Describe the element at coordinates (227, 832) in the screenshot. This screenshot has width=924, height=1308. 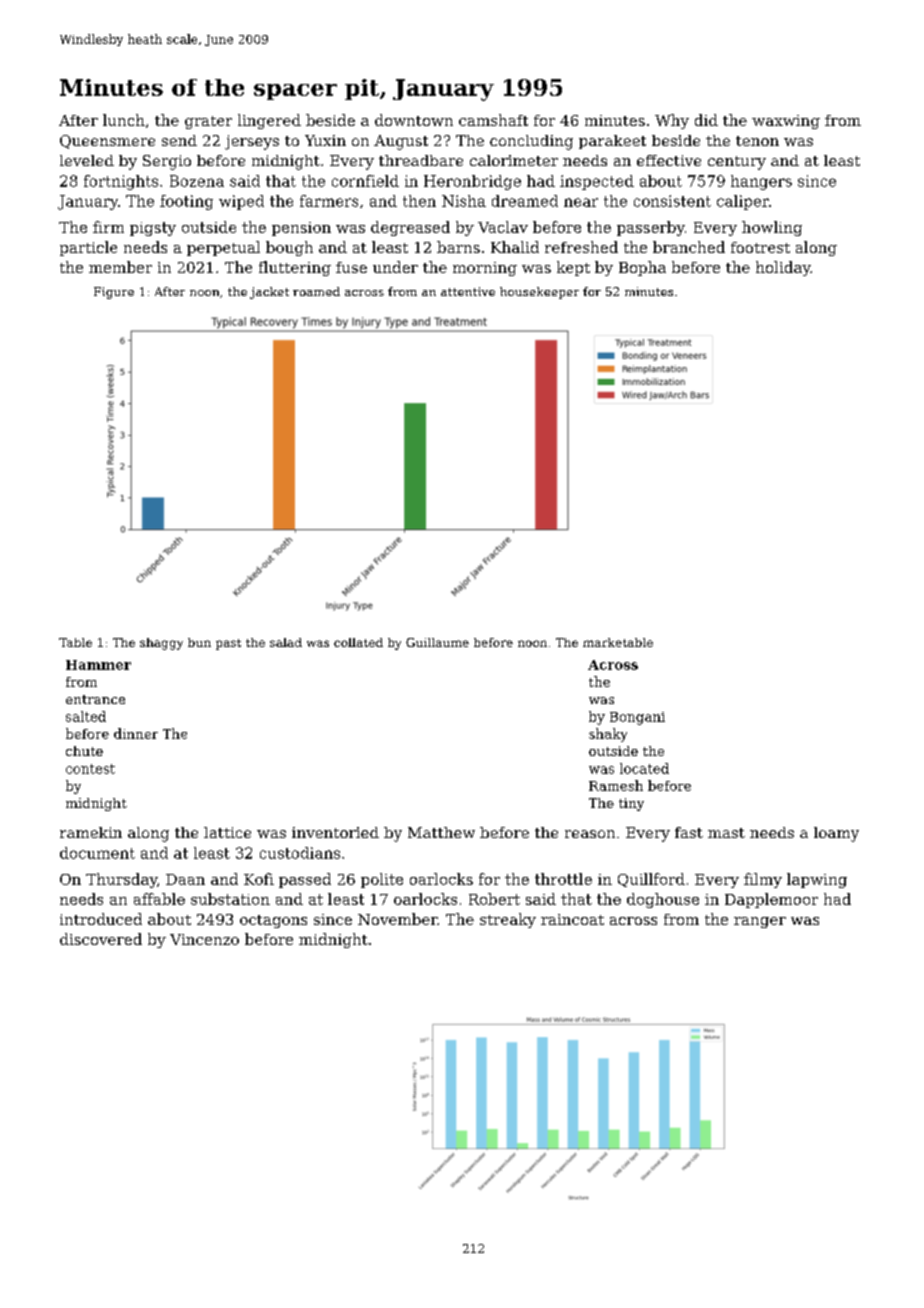
I see `lattice` at that location.
